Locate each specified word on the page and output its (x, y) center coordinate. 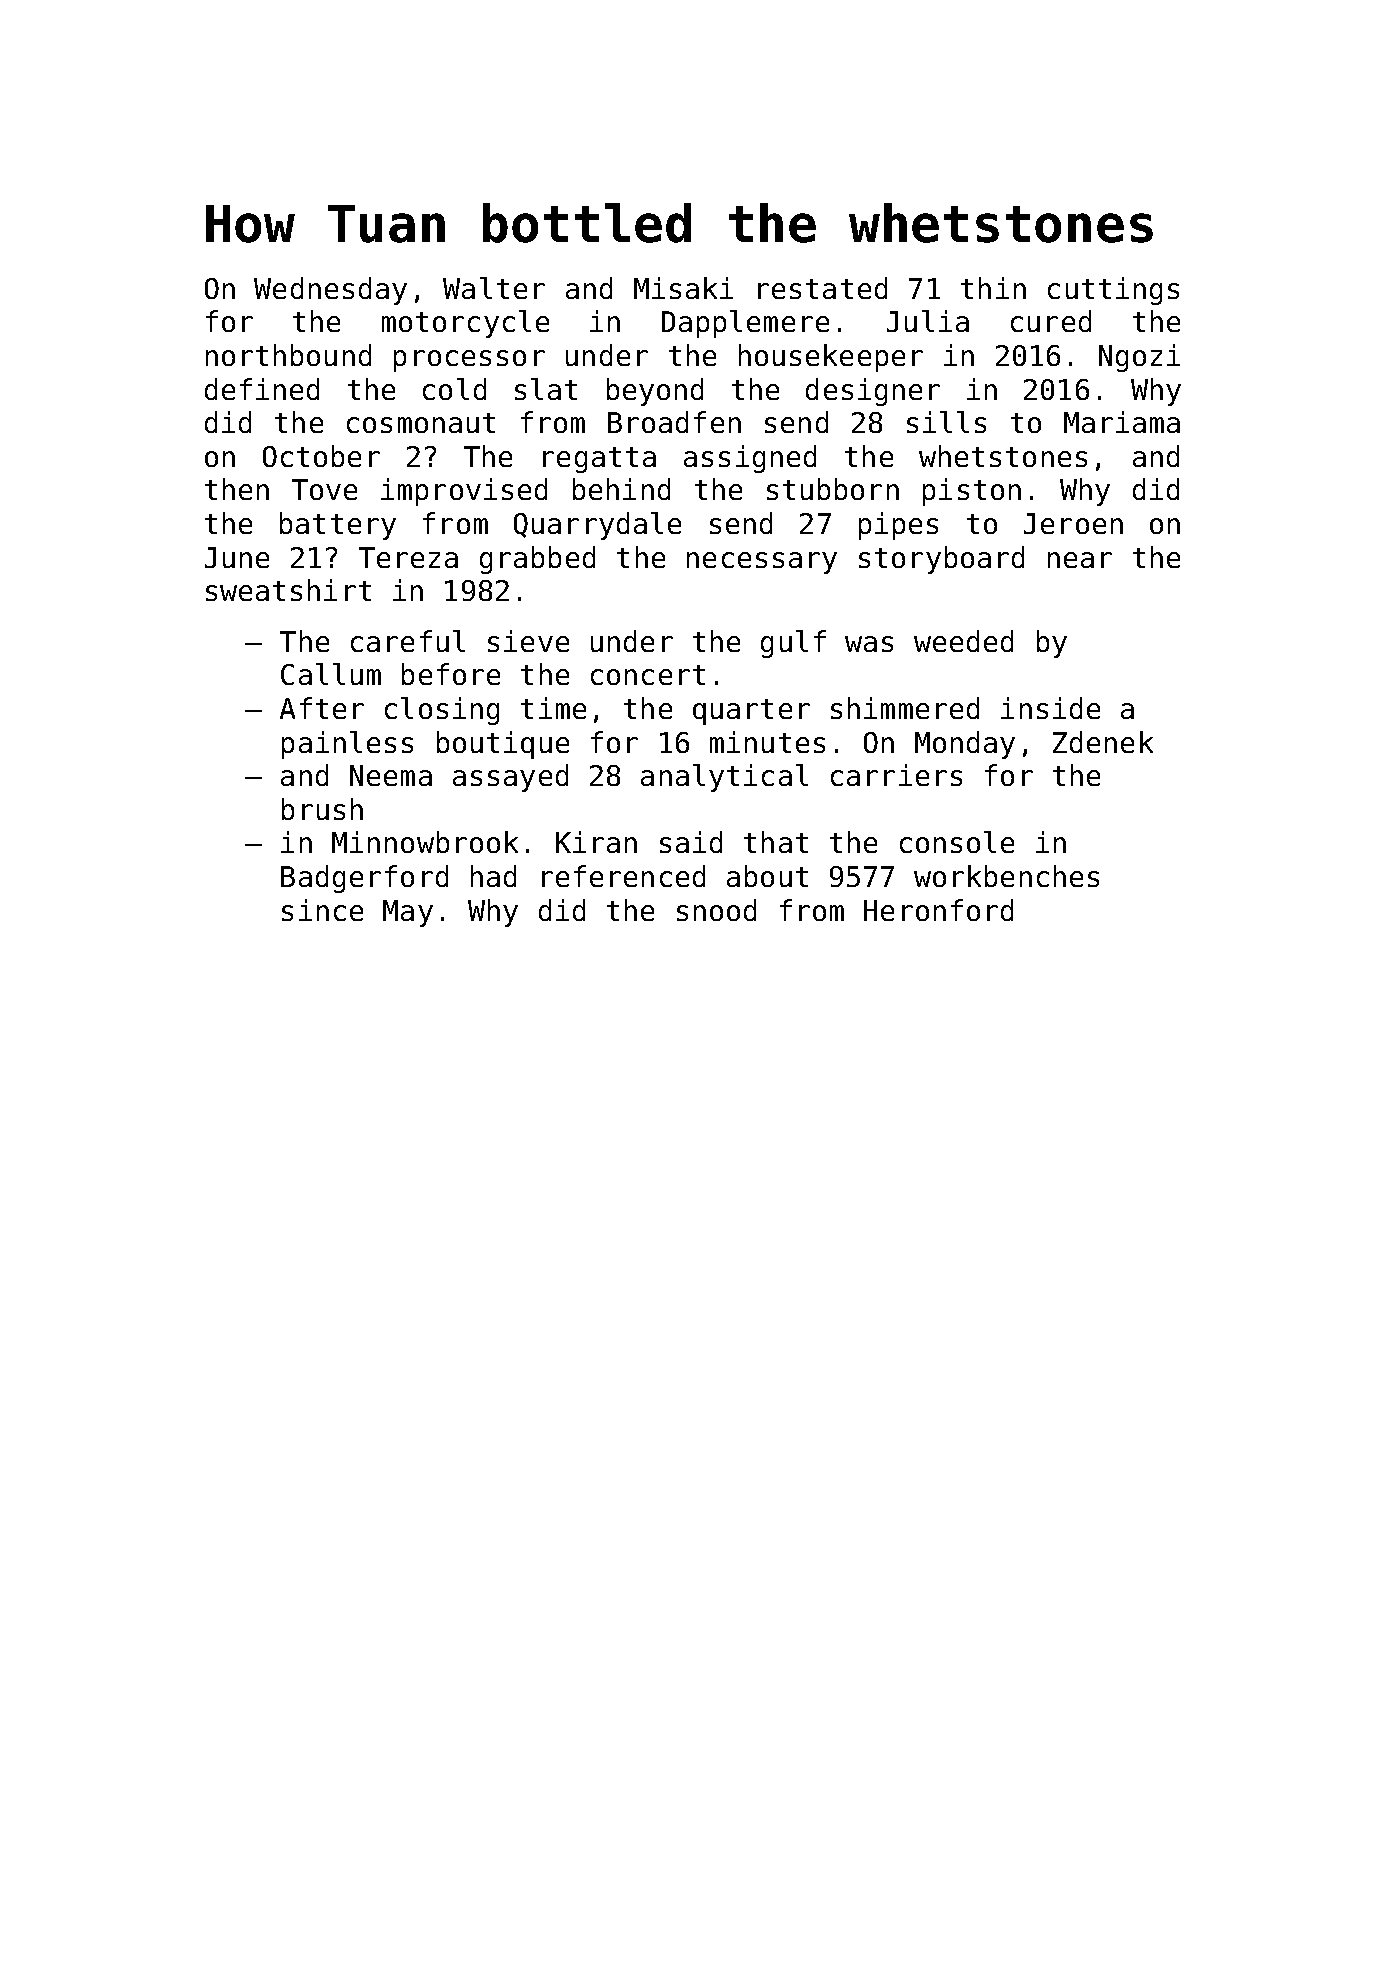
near (1080, 560)
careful (408, 641)
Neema (391, 775)
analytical (724, 778)
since (322, 910)
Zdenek (1103, 742)
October (321, 456)
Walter (494, 288)
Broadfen (674, 422)
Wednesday (330, 291)
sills (946, 422)
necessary (762, 563)
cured (1051, 321)
